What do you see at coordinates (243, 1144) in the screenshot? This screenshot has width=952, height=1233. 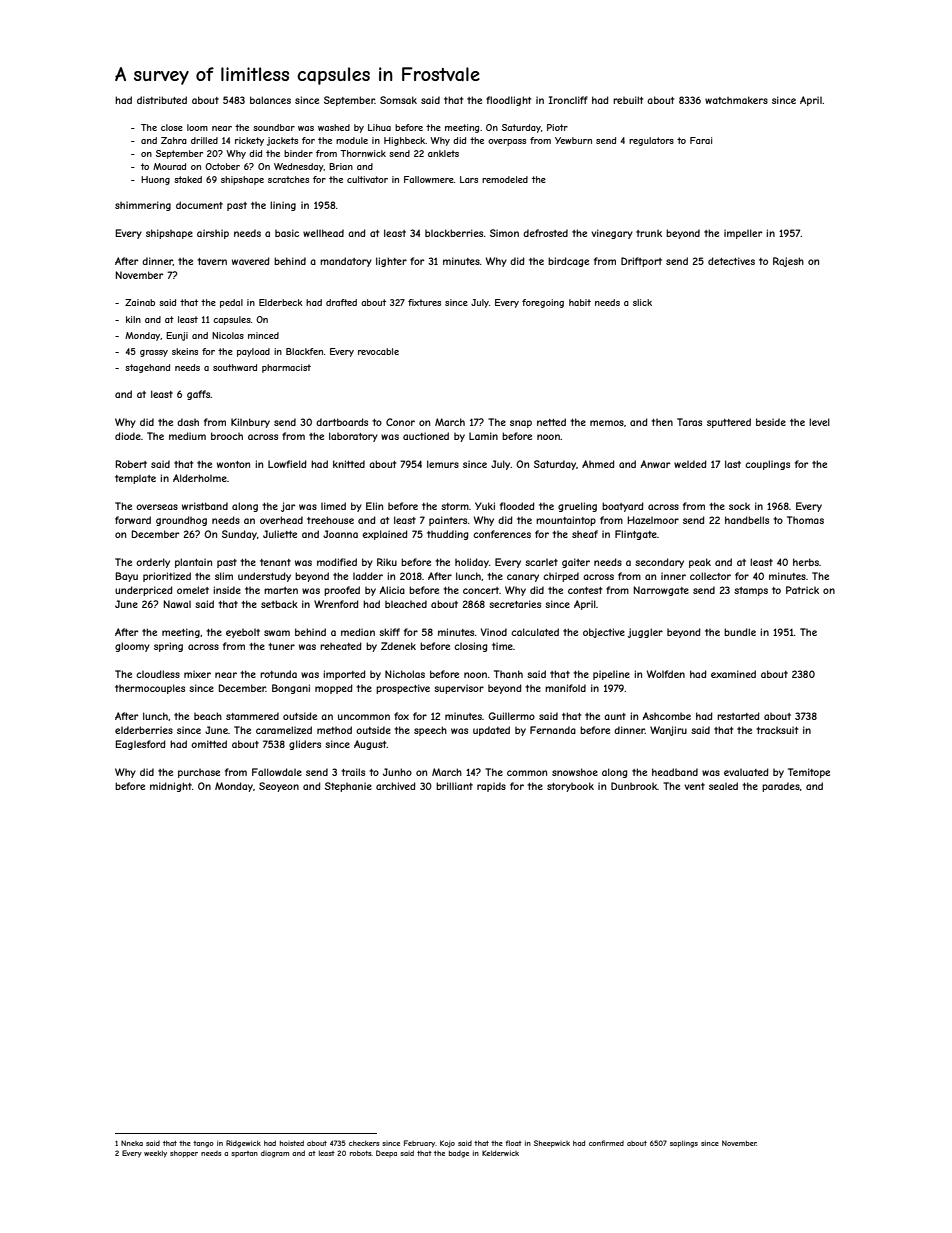 I see `Ridgewick` at bounding box center [243, 1144].
